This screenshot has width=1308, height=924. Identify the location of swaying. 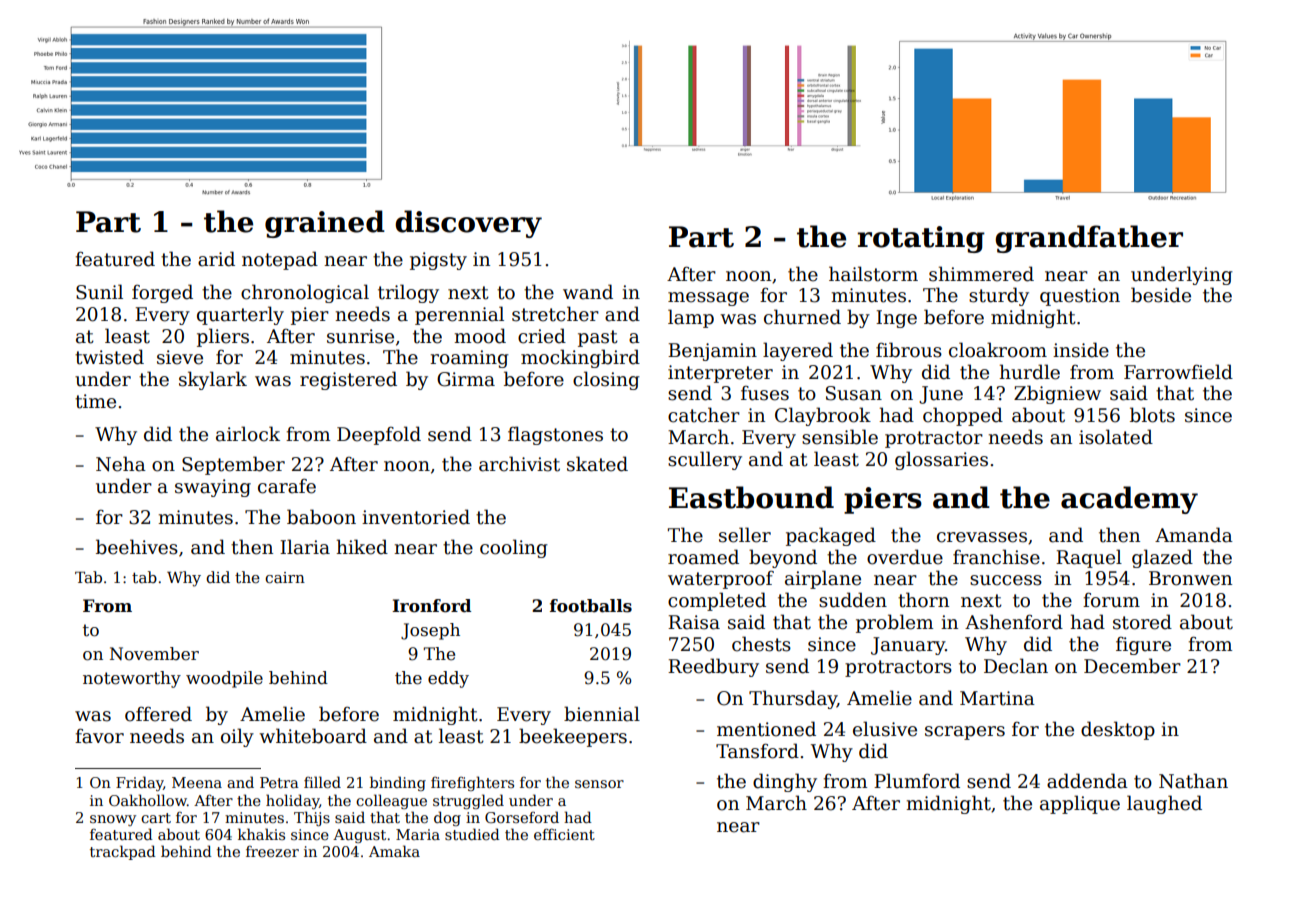
(213, 488).
